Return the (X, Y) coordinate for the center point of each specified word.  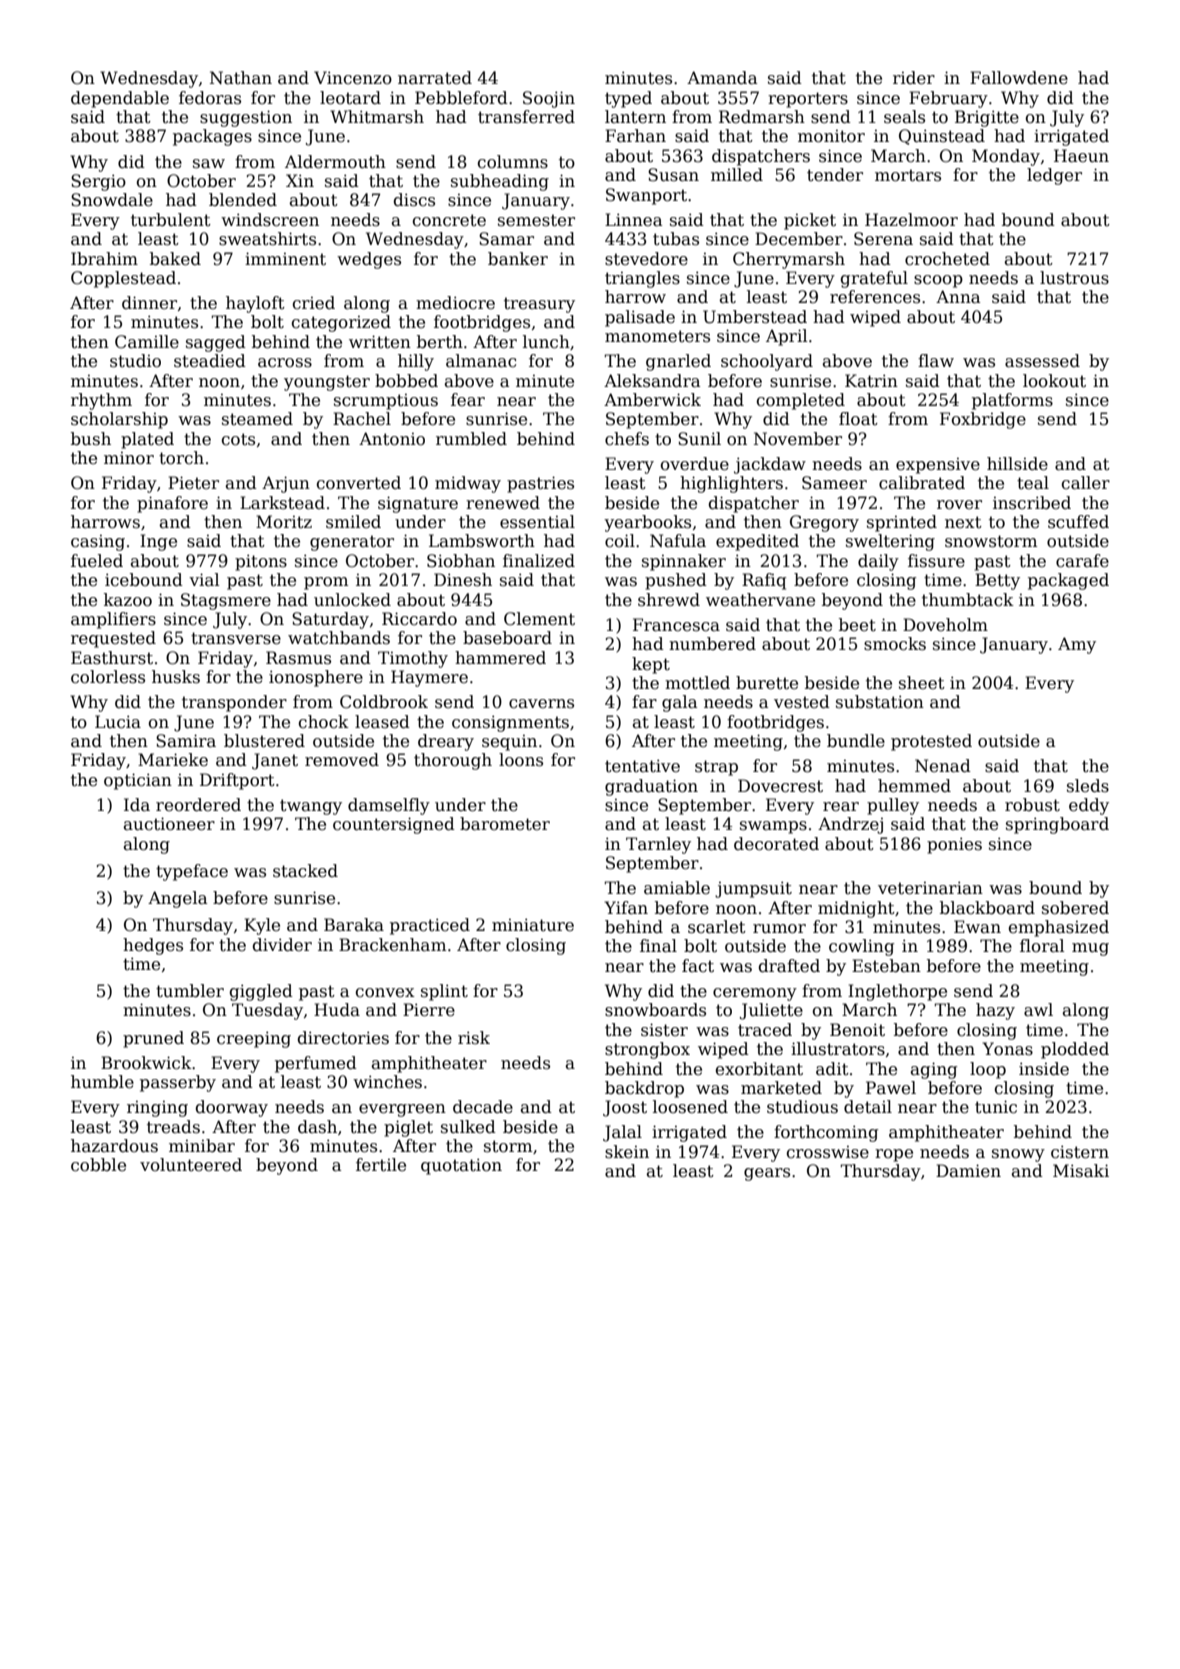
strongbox (647, 1050)
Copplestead (123, 279)
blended (243, 200)
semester (536, 220)
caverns (541, 704)
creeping (254, 1039)
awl (1038, 1010)
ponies (954, 845)
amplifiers (113, 620)
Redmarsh (762, 117)
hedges (153, 946)
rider (914, 78)
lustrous (1074, 278)
